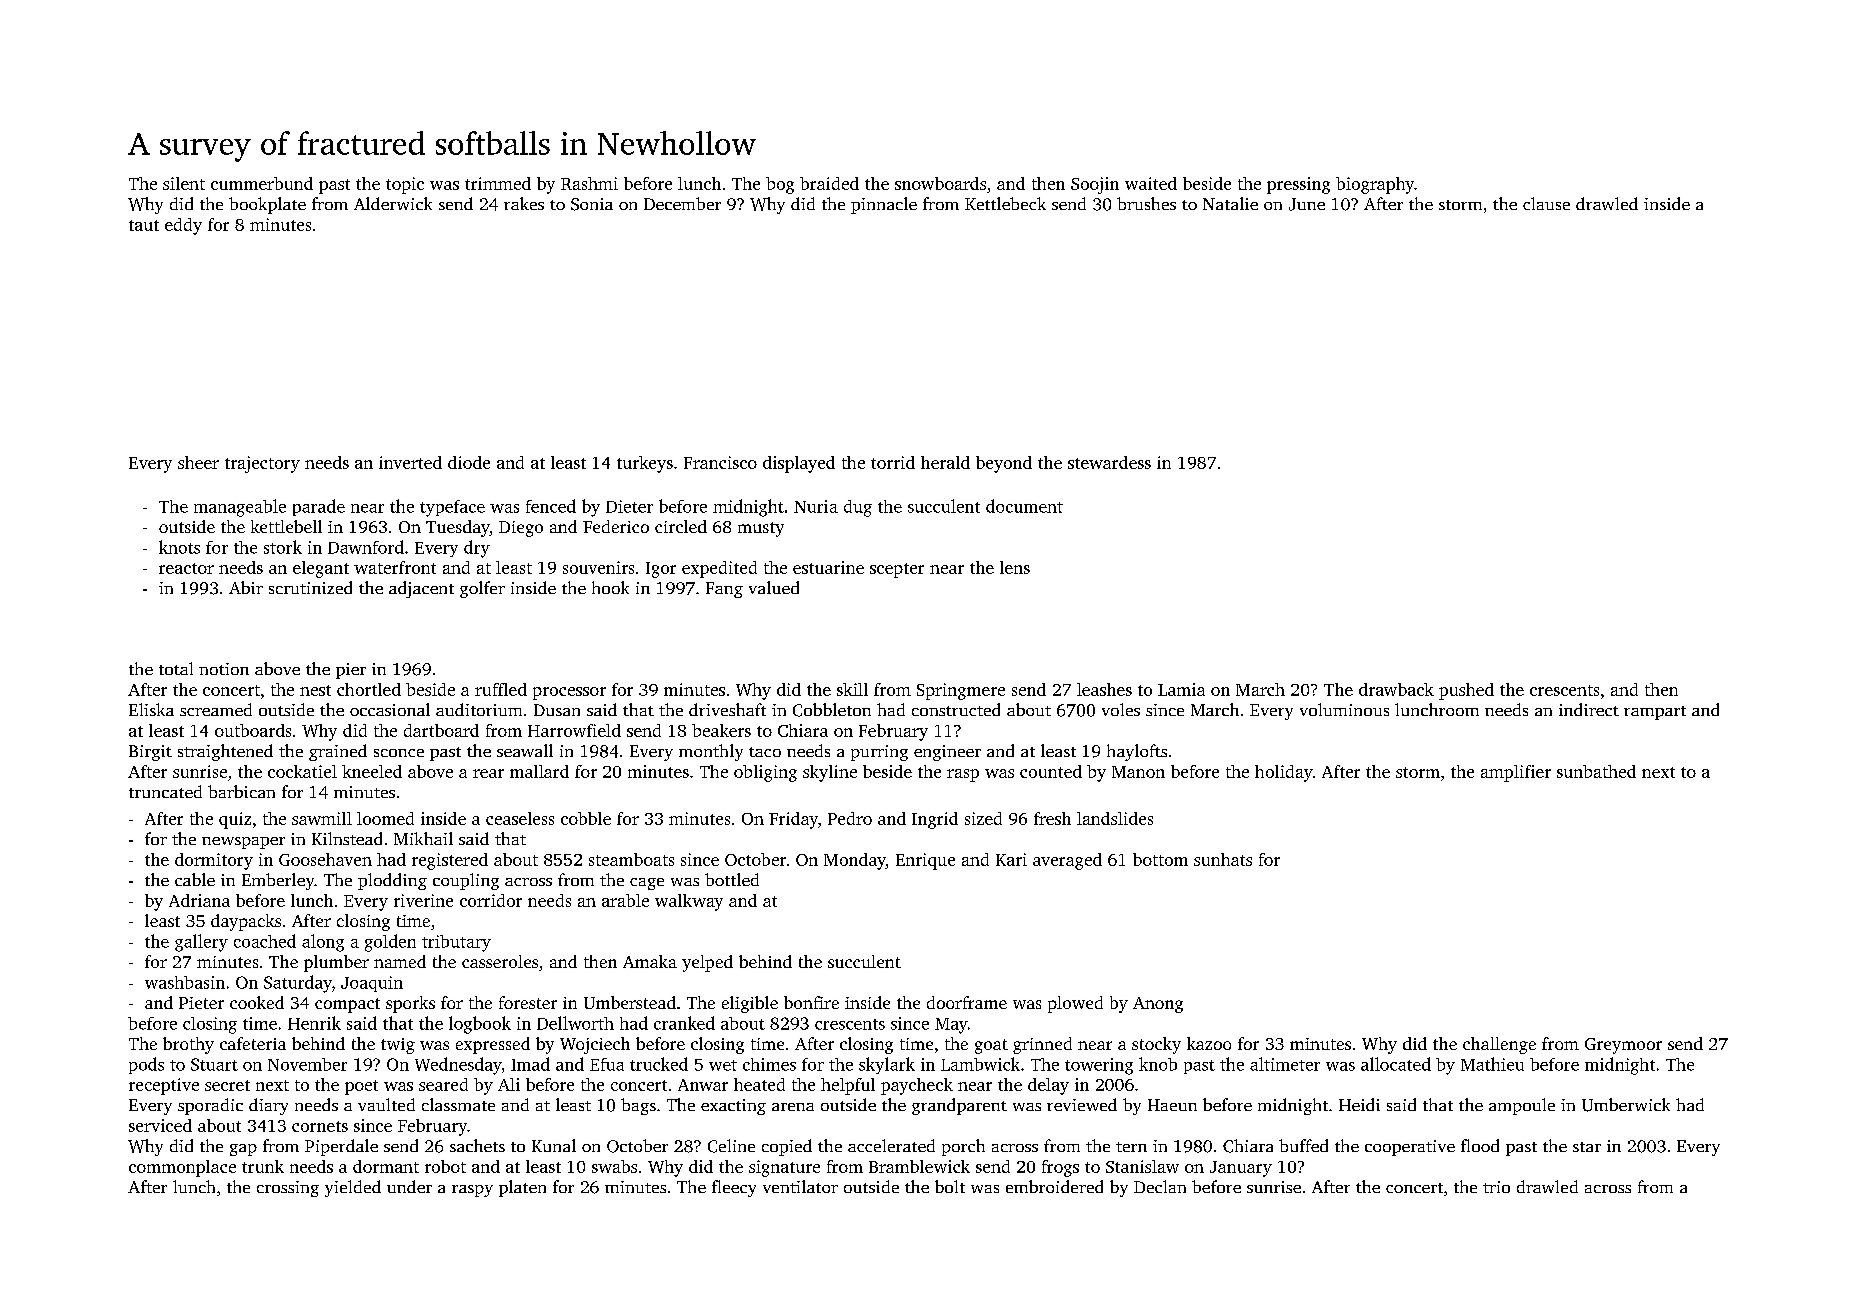 The width and height of the screenshot is (1857, 1313). What do you see at coordinates (165, 791) in the screenshot?
I see `truncated` at bounding box center [165, 791].
